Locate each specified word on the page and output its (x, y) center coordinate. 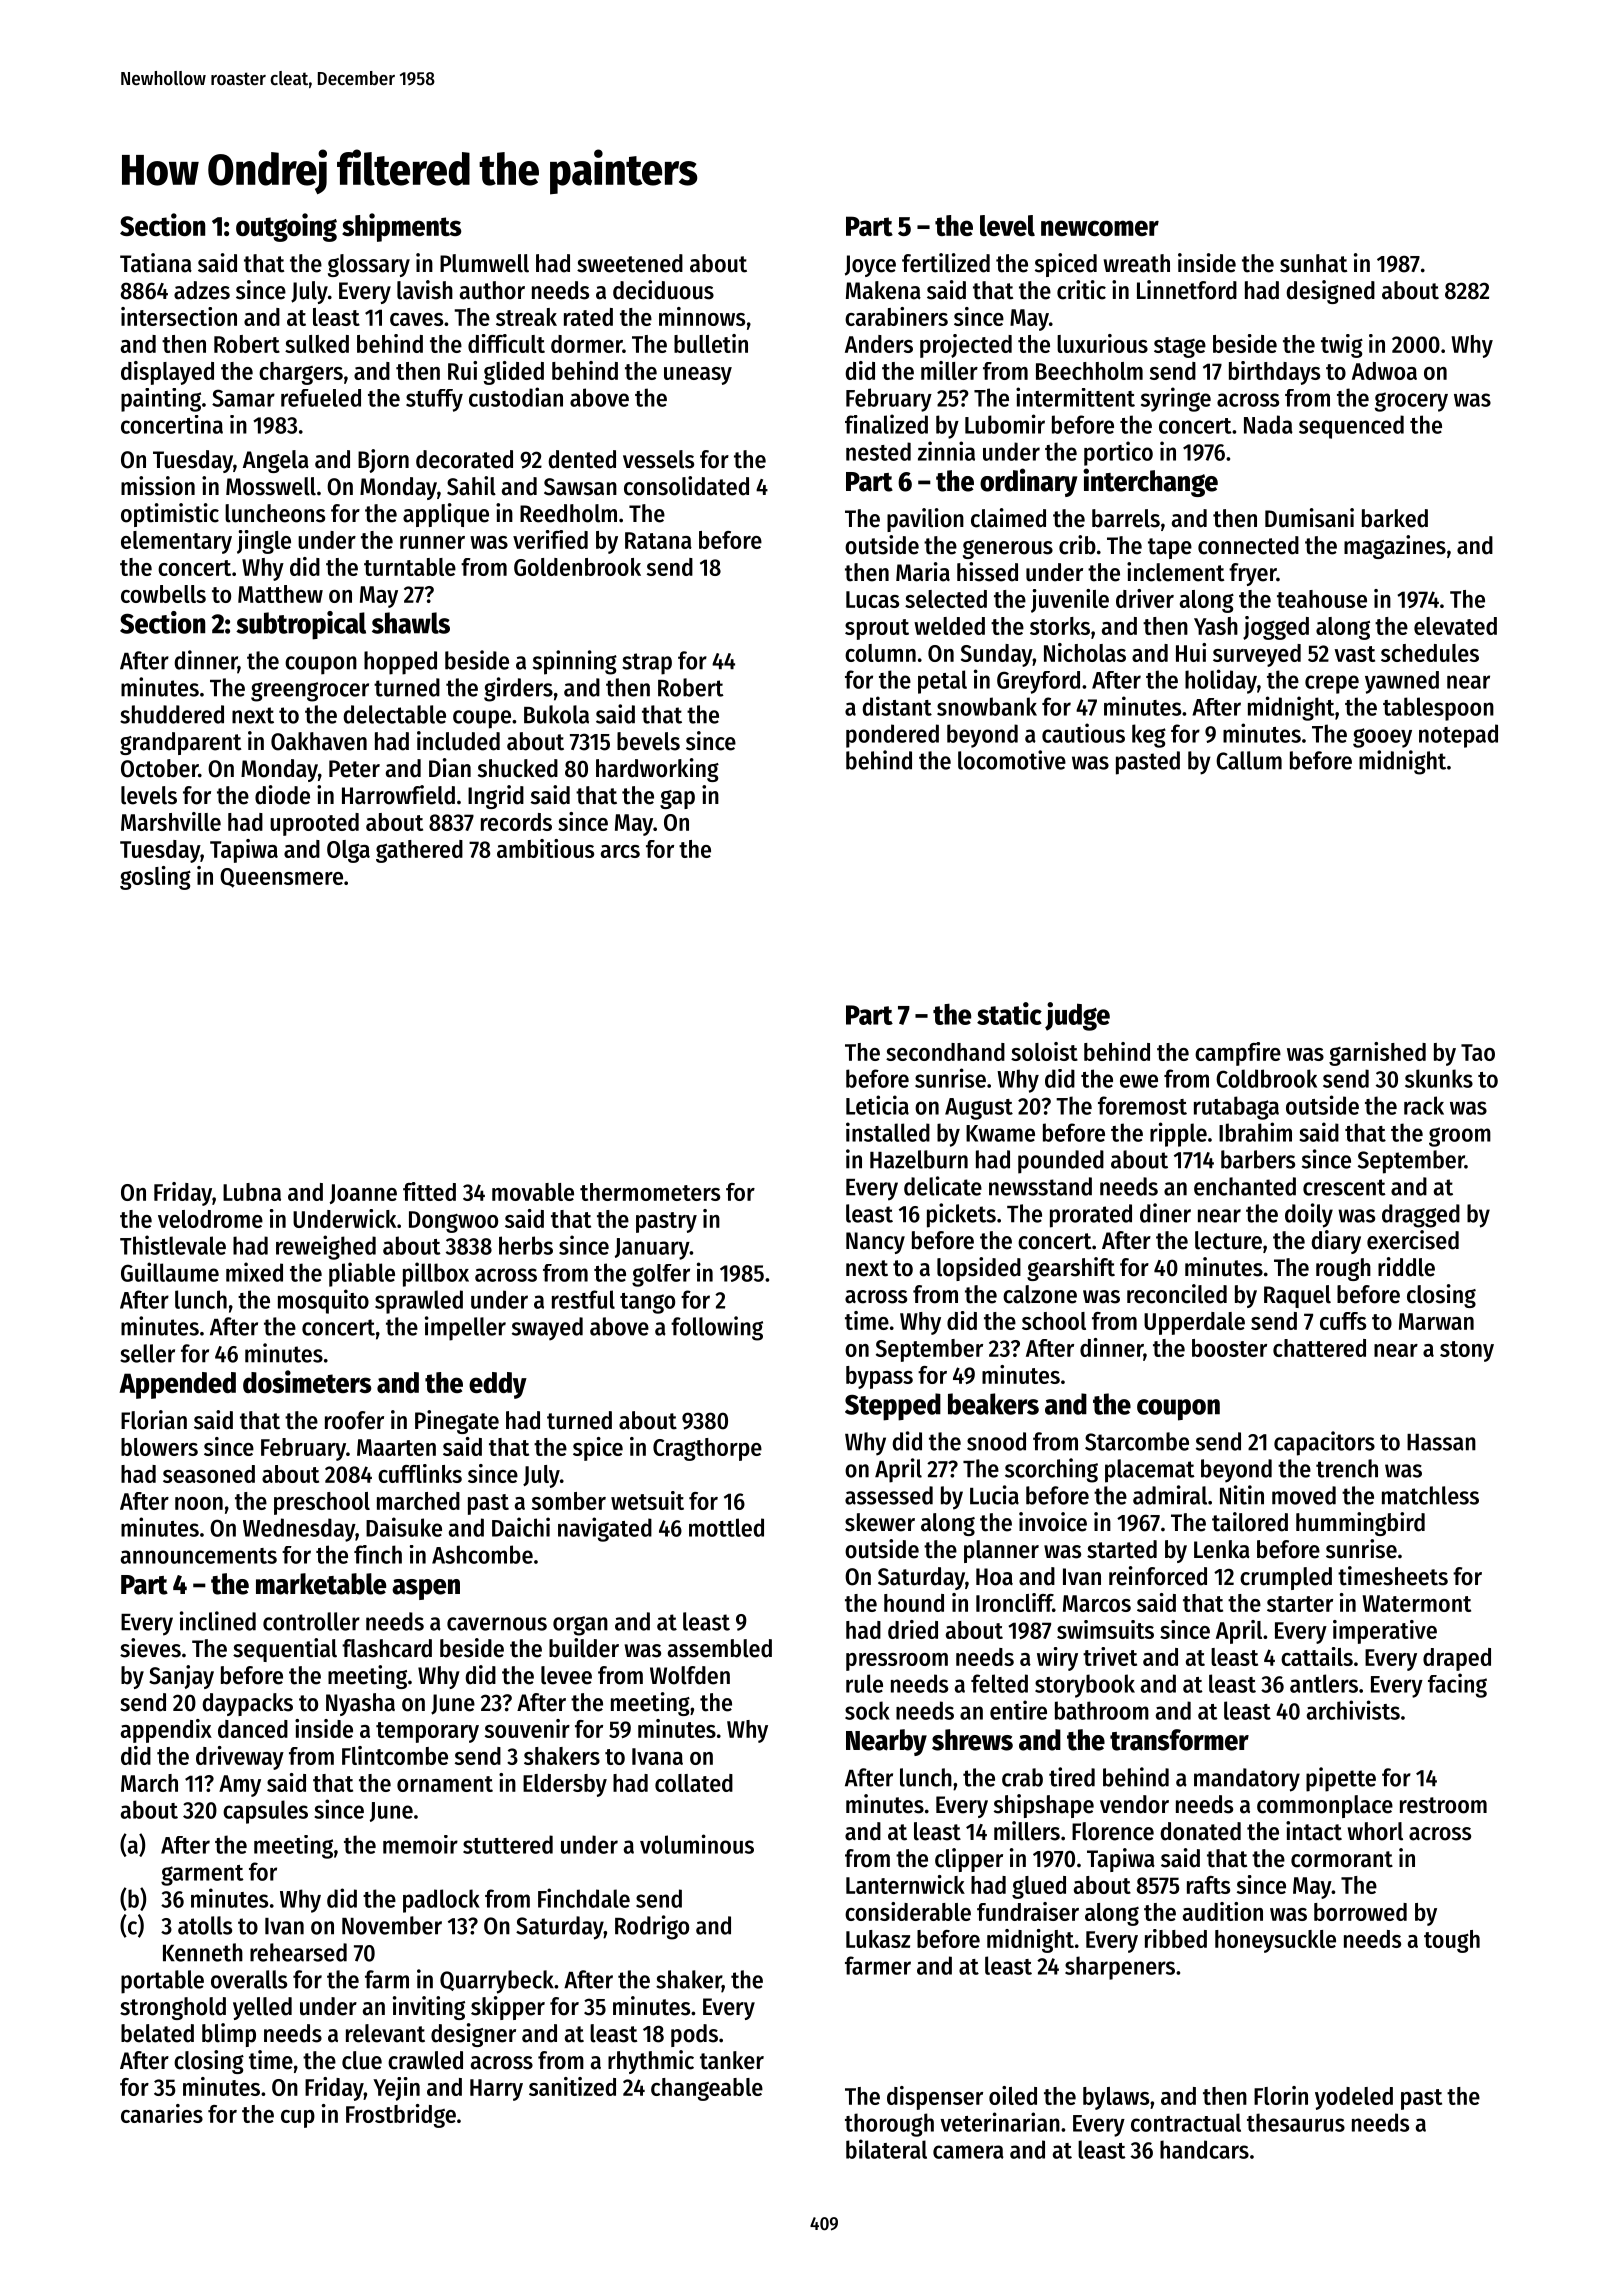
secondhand (945, 1052)
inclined (218, 1621)
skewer (880, 1522)
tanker (732, 2060)
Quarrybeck (497, 1982)
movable (533, 1192)
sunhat (1313, 263)
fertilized (946, 263)
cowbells (163, 594)
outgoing (286, 227)
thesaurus (1296, 2122)
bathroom (1102, 1710)
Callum (1249, 760)
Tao (1478, 1052)
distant (897, 706)
